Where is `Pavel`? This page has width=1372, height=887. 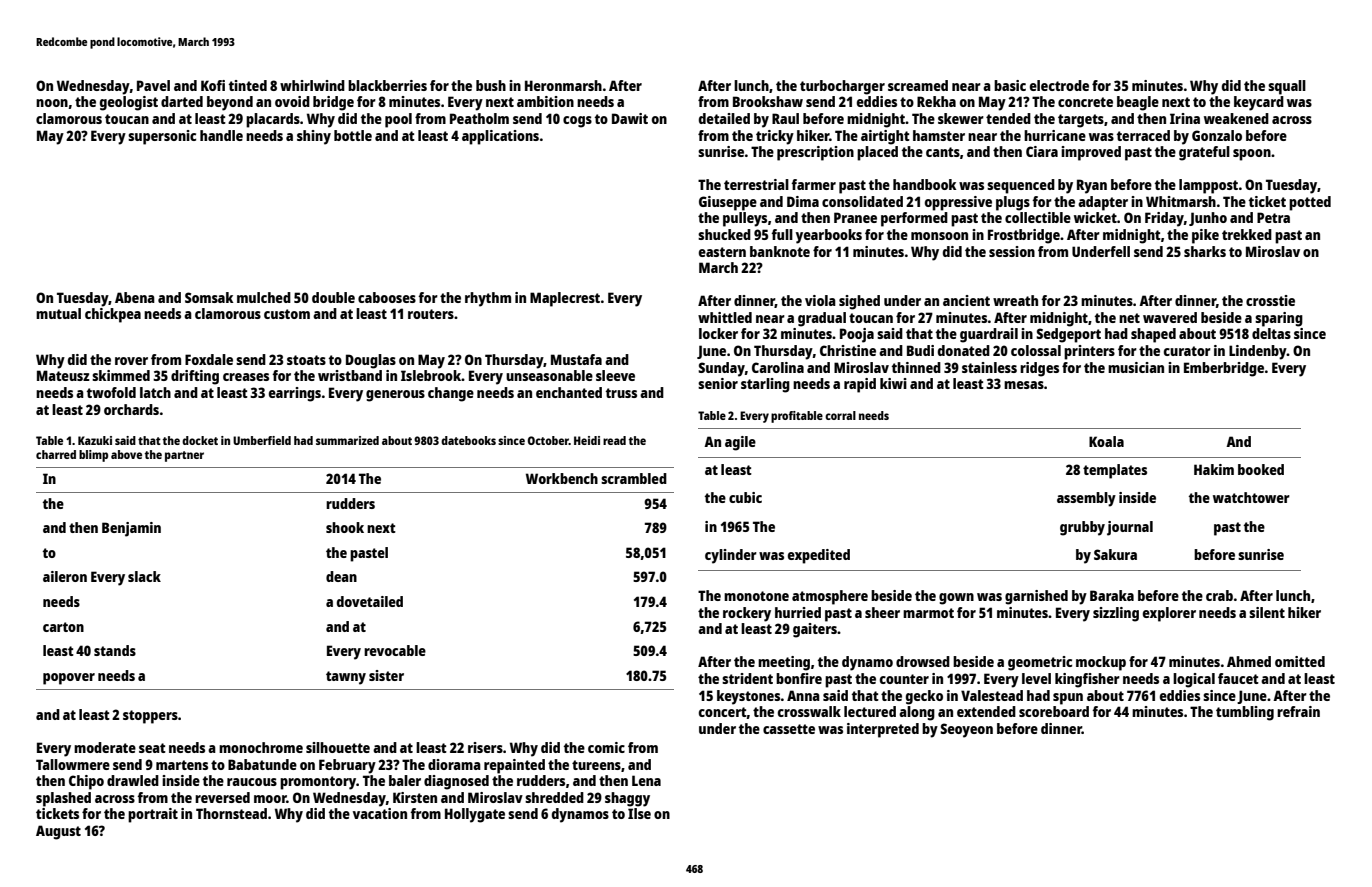 Pavel is located at coordinates (153, 85).
